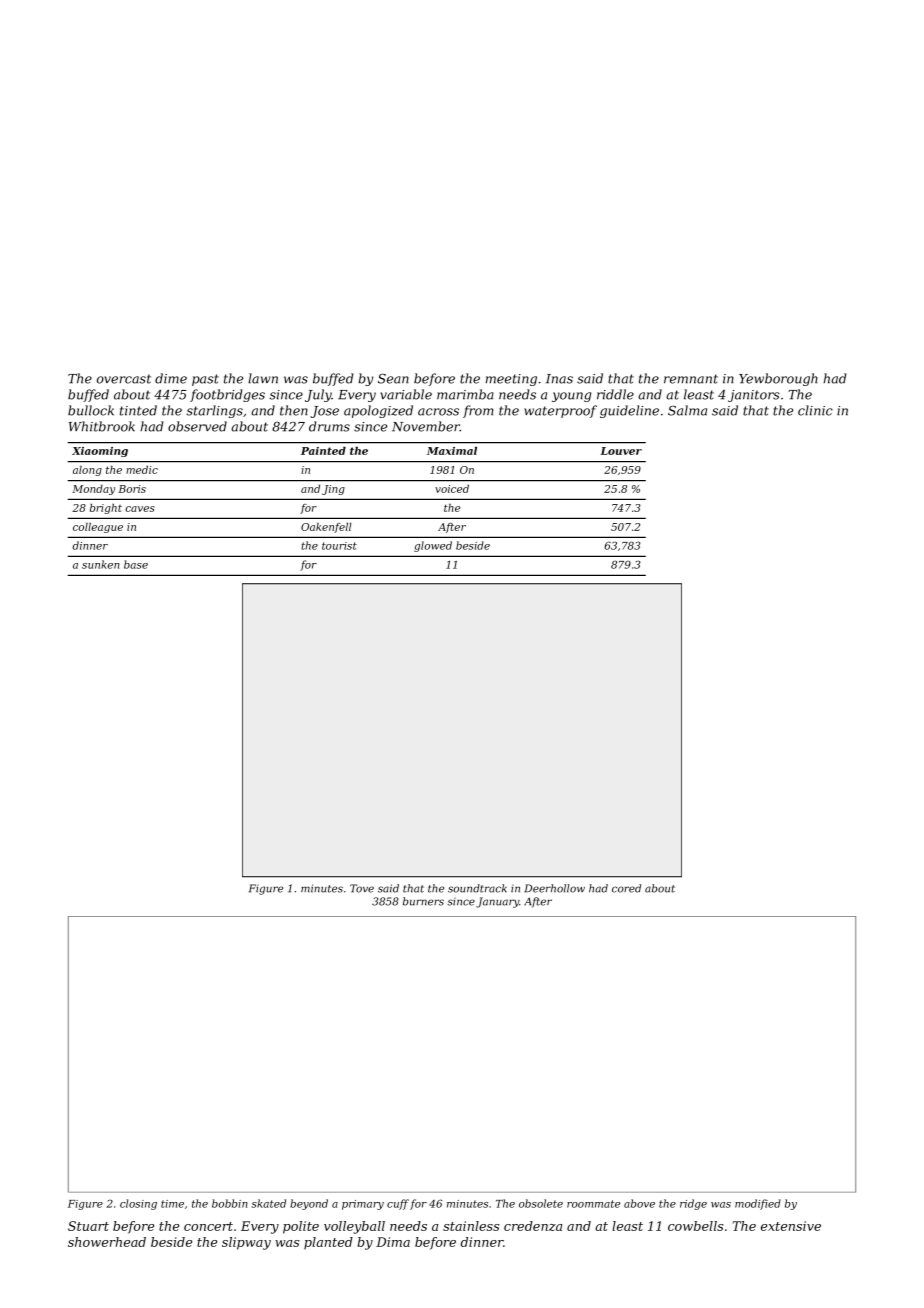 This screenshot has height=1308, width=924. What do you see at coordinates (559, 379) in the screenshot?
I see `Inas` at bounding box center [559, 379].
